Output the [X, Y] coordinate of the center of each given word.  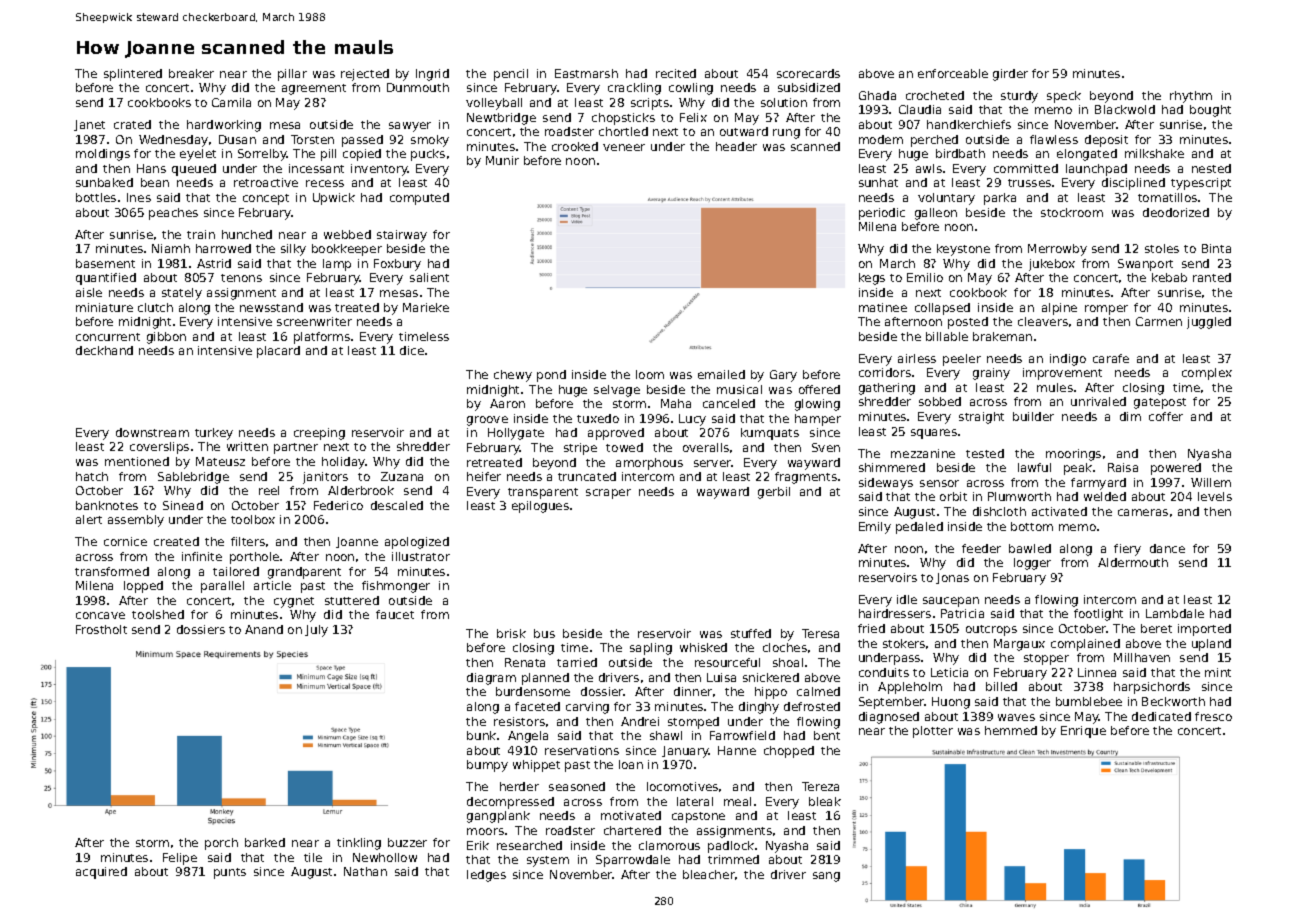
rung [786, 134]
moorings [1073, 455]
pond [551, 376]
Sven [826, 447]
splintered [133, 75]
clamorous [669, 845]
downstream [152, 432]
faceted [537, 706]
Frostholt [101, 629]
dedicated [1161, 716]
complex [1207, 374]
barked [265, 842]
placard [278, 352]
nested [1211, 168]
